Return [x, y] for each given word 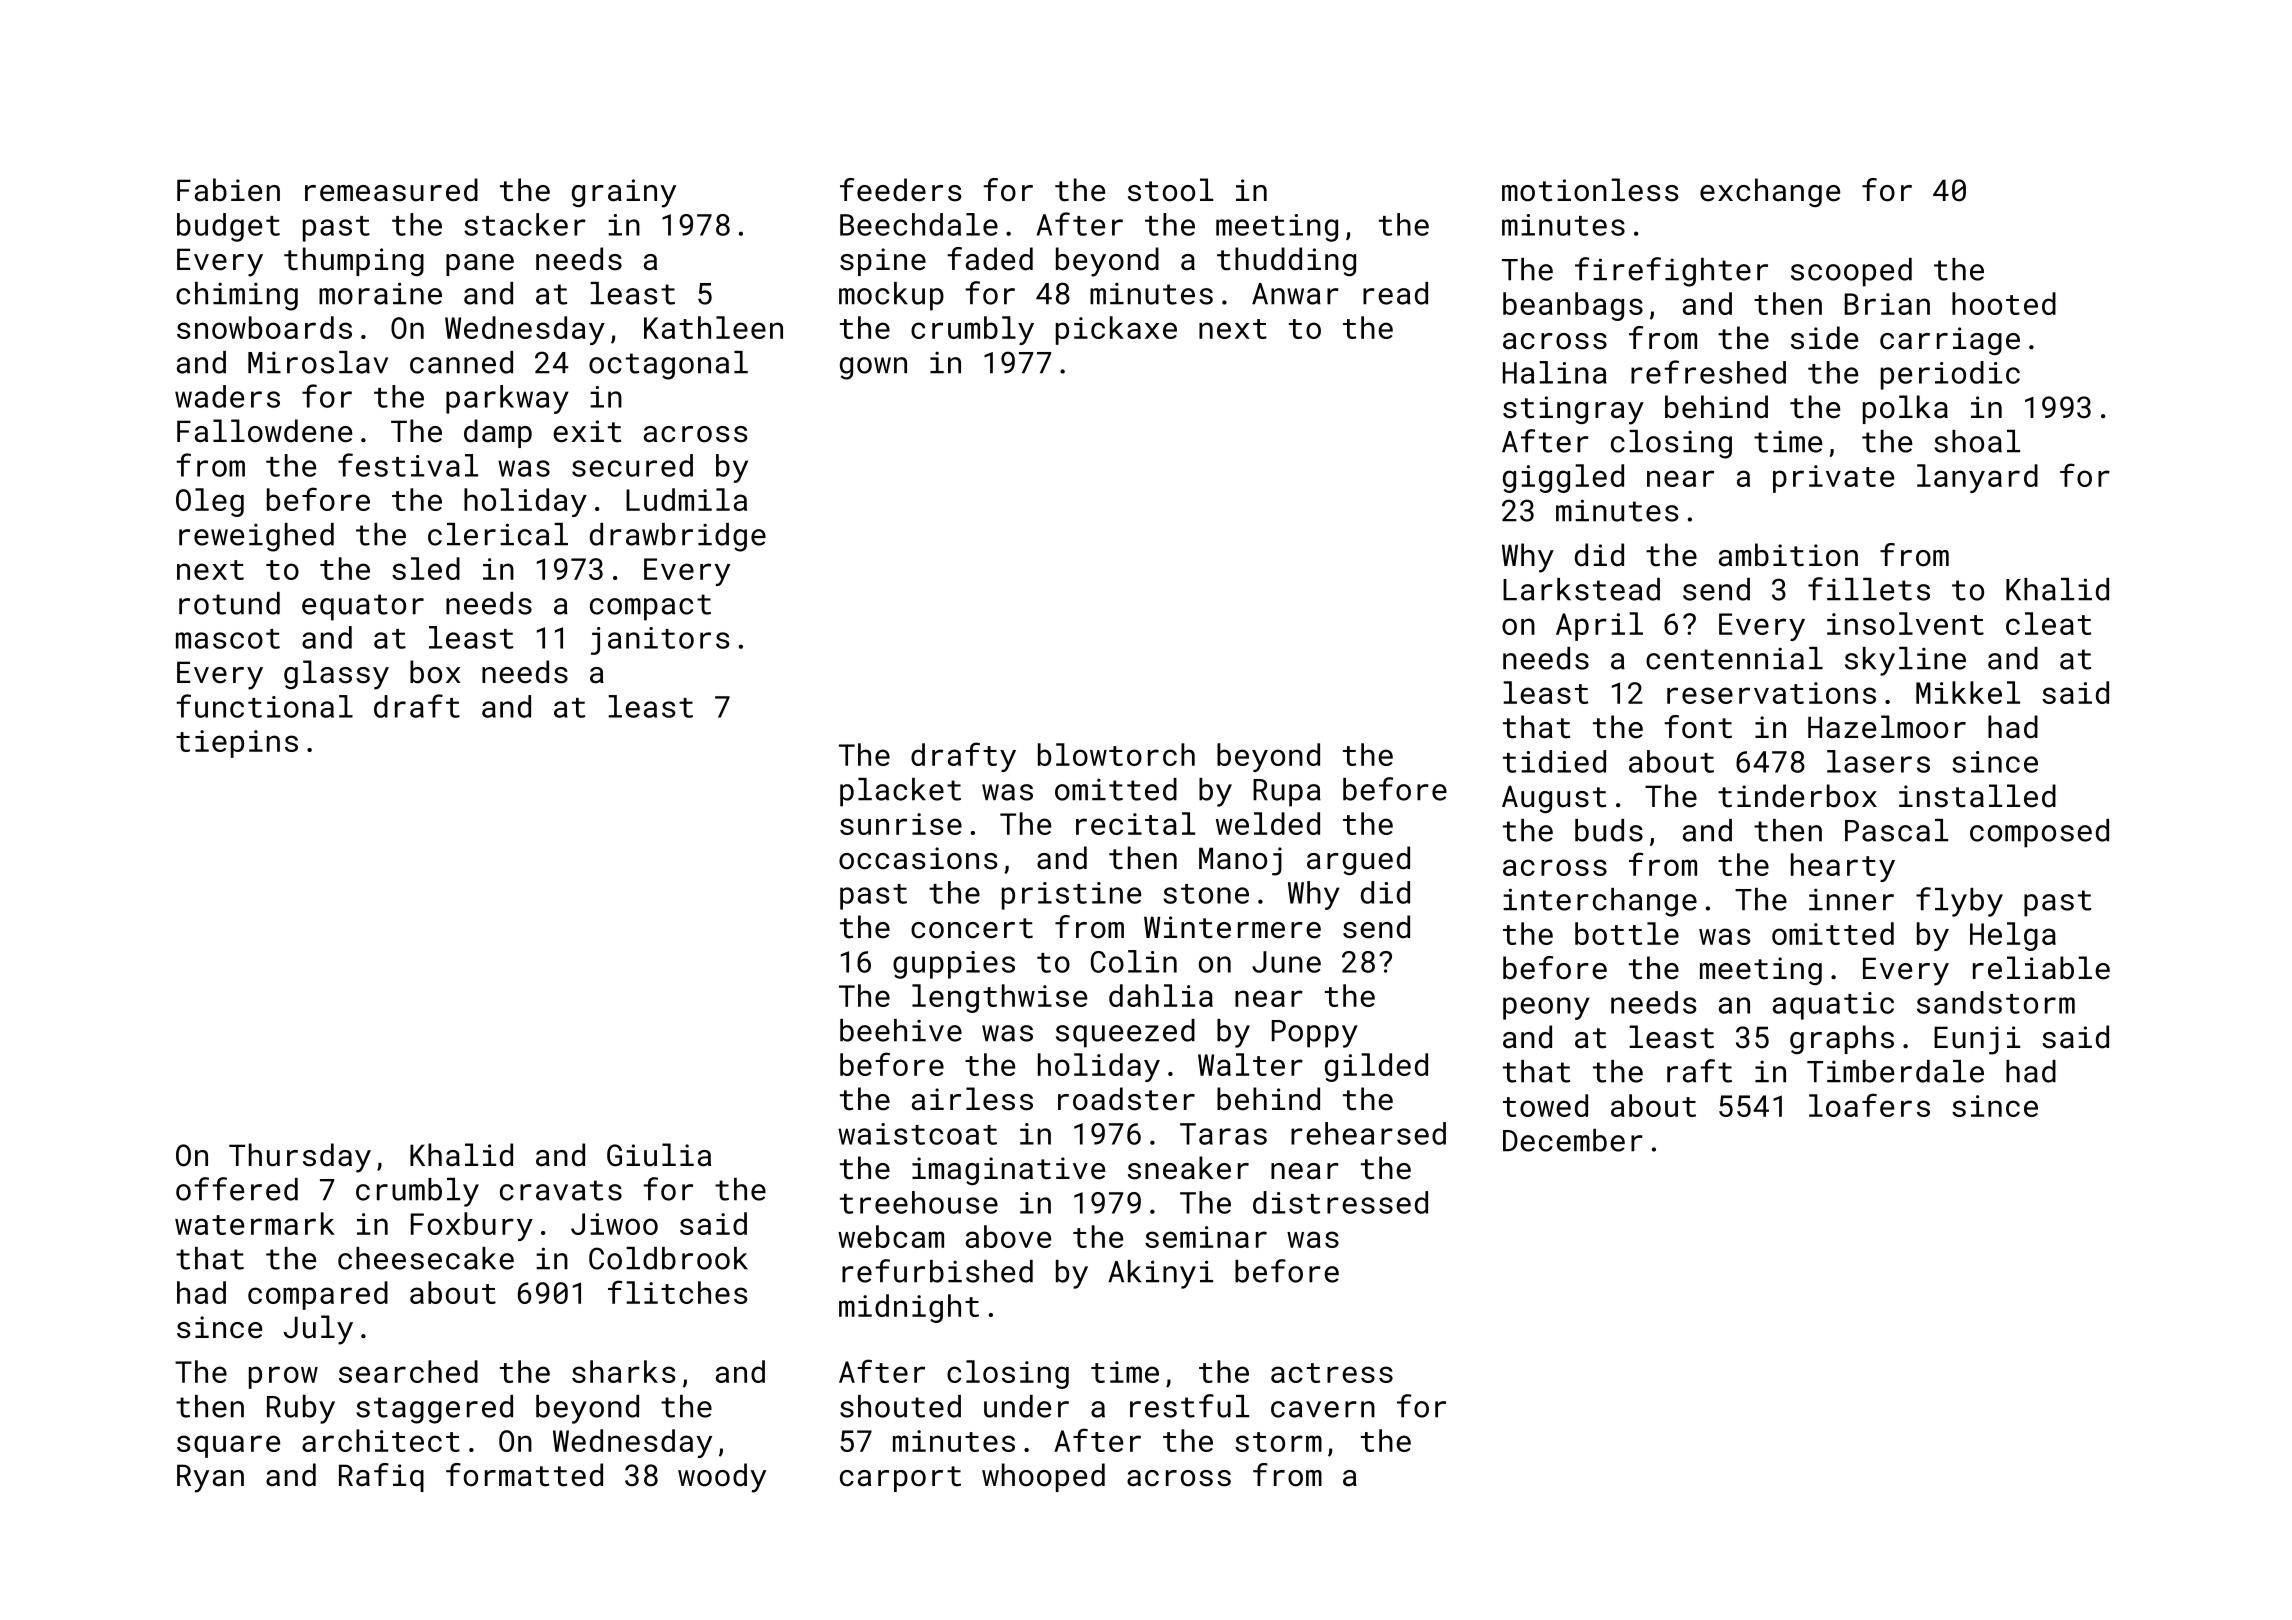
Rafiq [381, 1477]
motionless [1590, 190]
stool [1170, 190]
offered [237, 1189]
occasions [918, 858]
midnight [909, 1308]
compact [650, 607]
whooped [1043, 1477]
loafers [1869, 1105]
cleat [2048, 623]
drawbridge [678, 537]
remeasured [391, 190]
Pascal [1896, 830]
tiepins [237, 744]
